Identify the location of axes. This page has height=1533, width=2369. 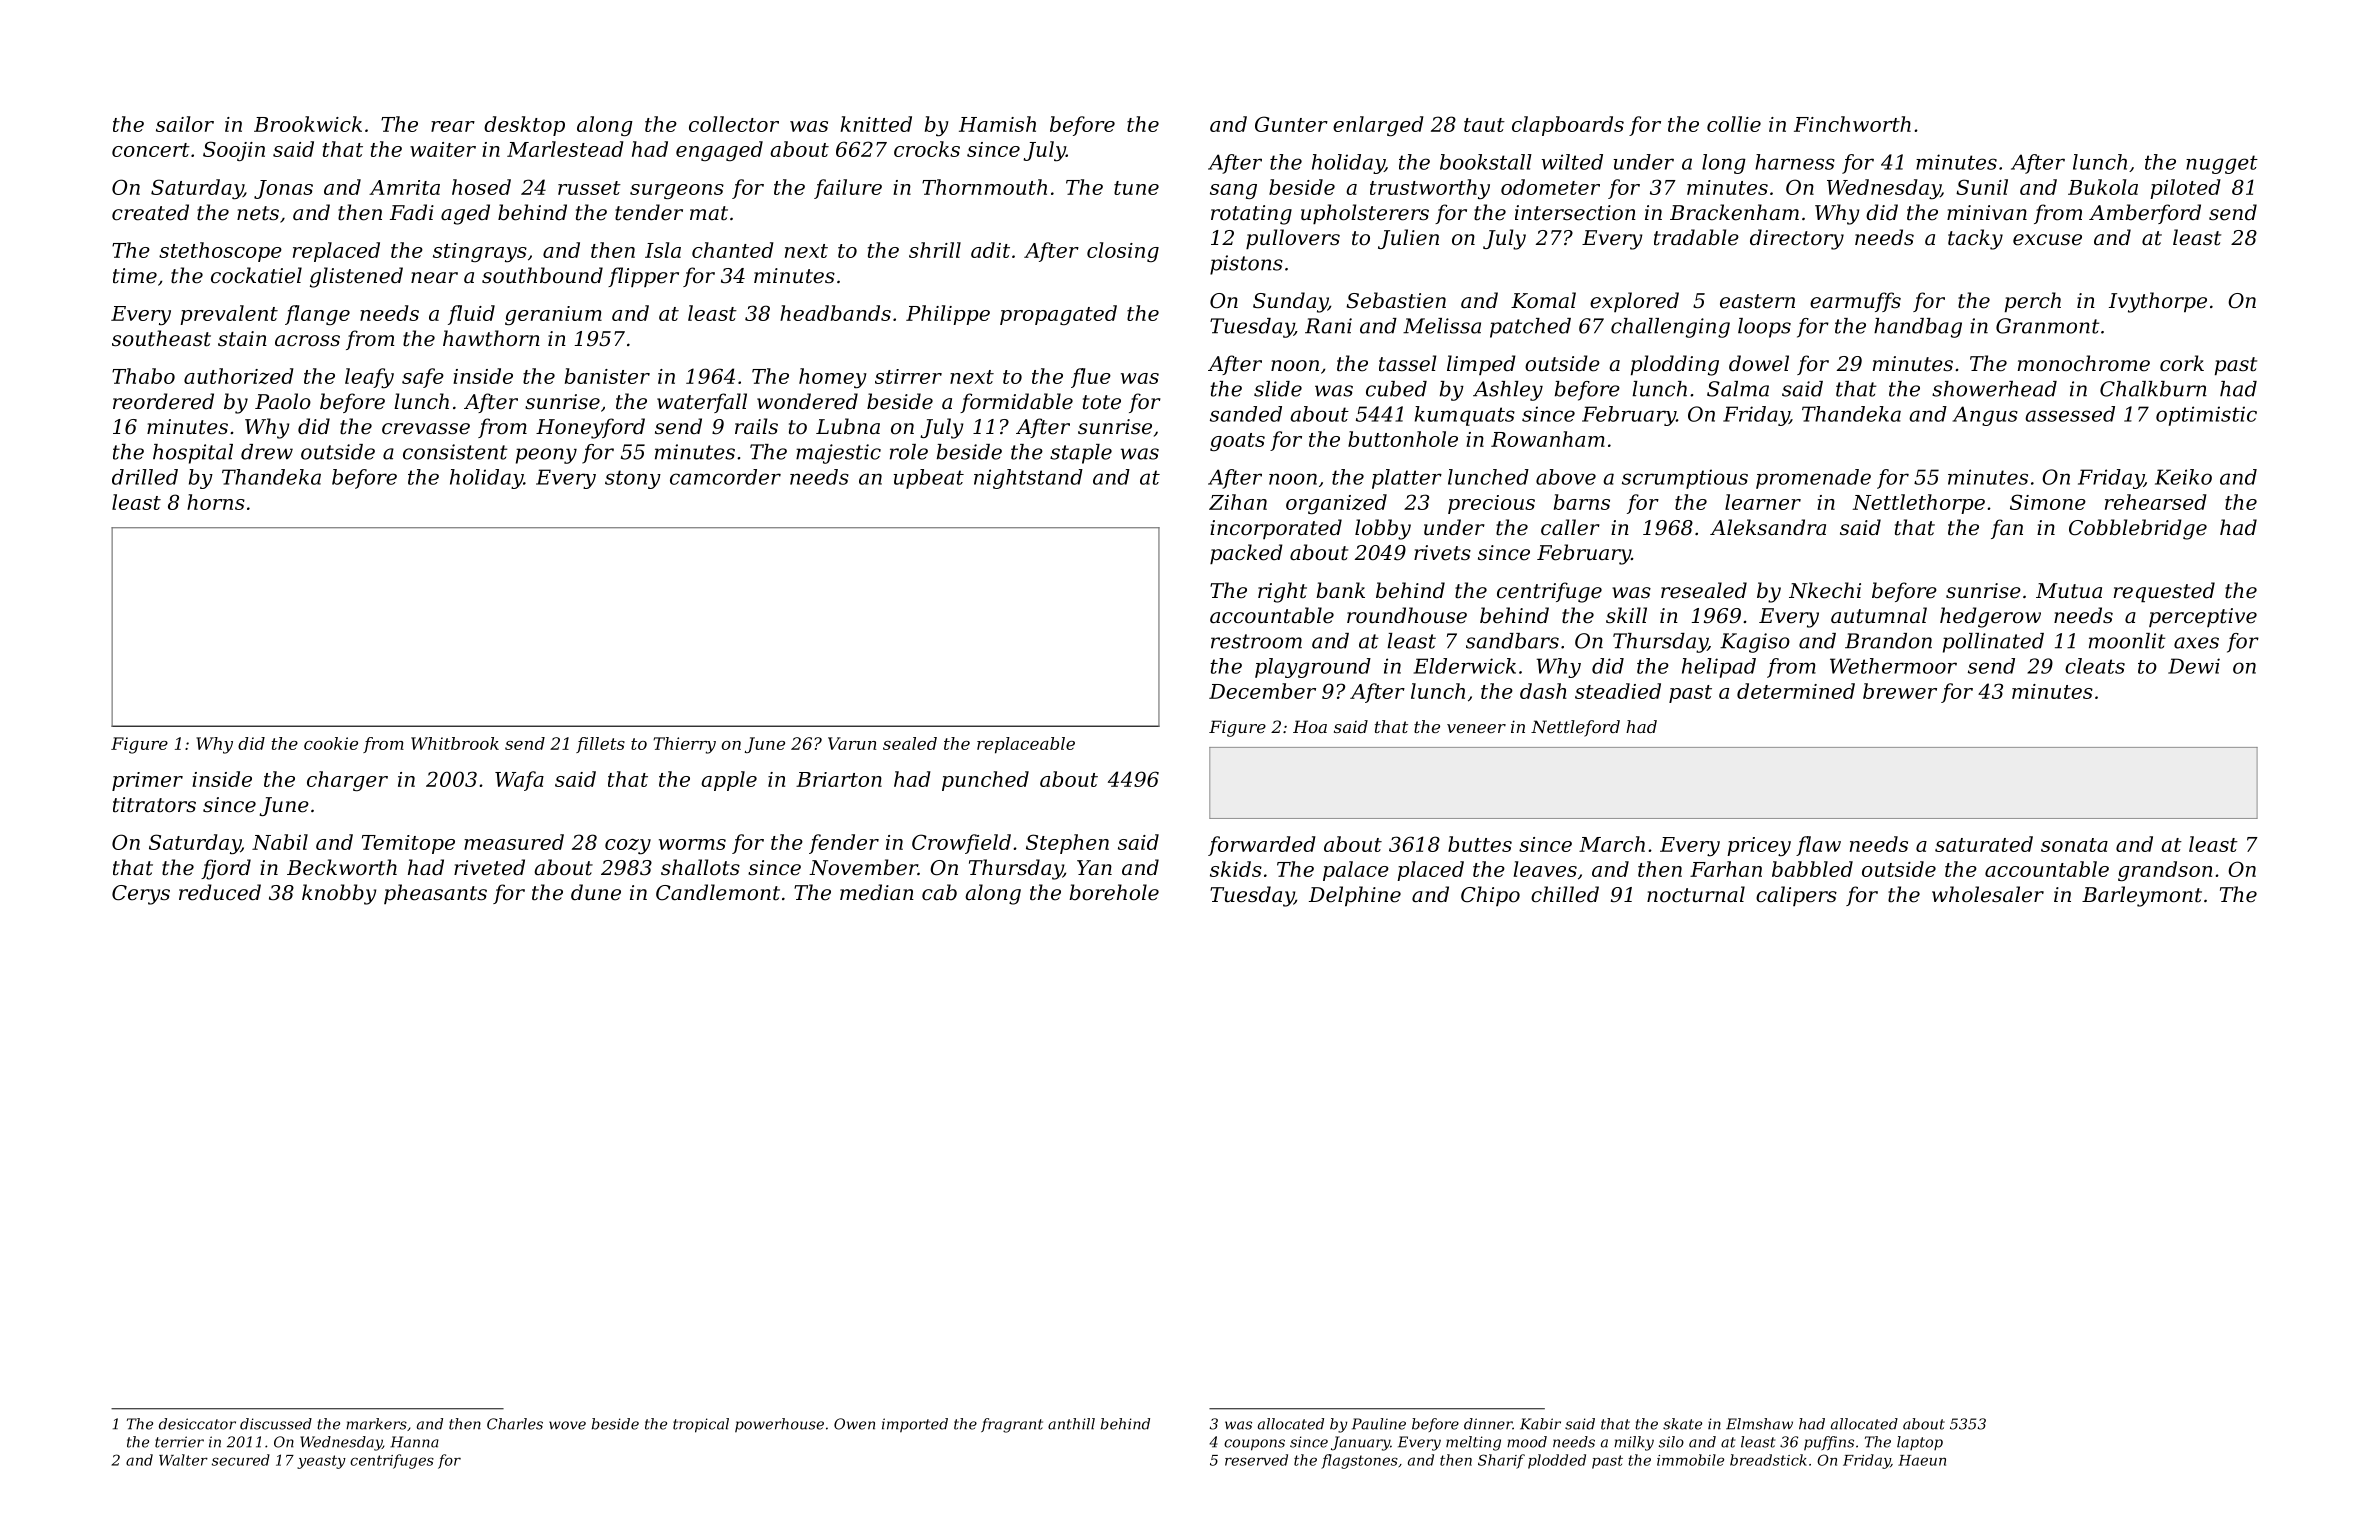
(2196, 643).
